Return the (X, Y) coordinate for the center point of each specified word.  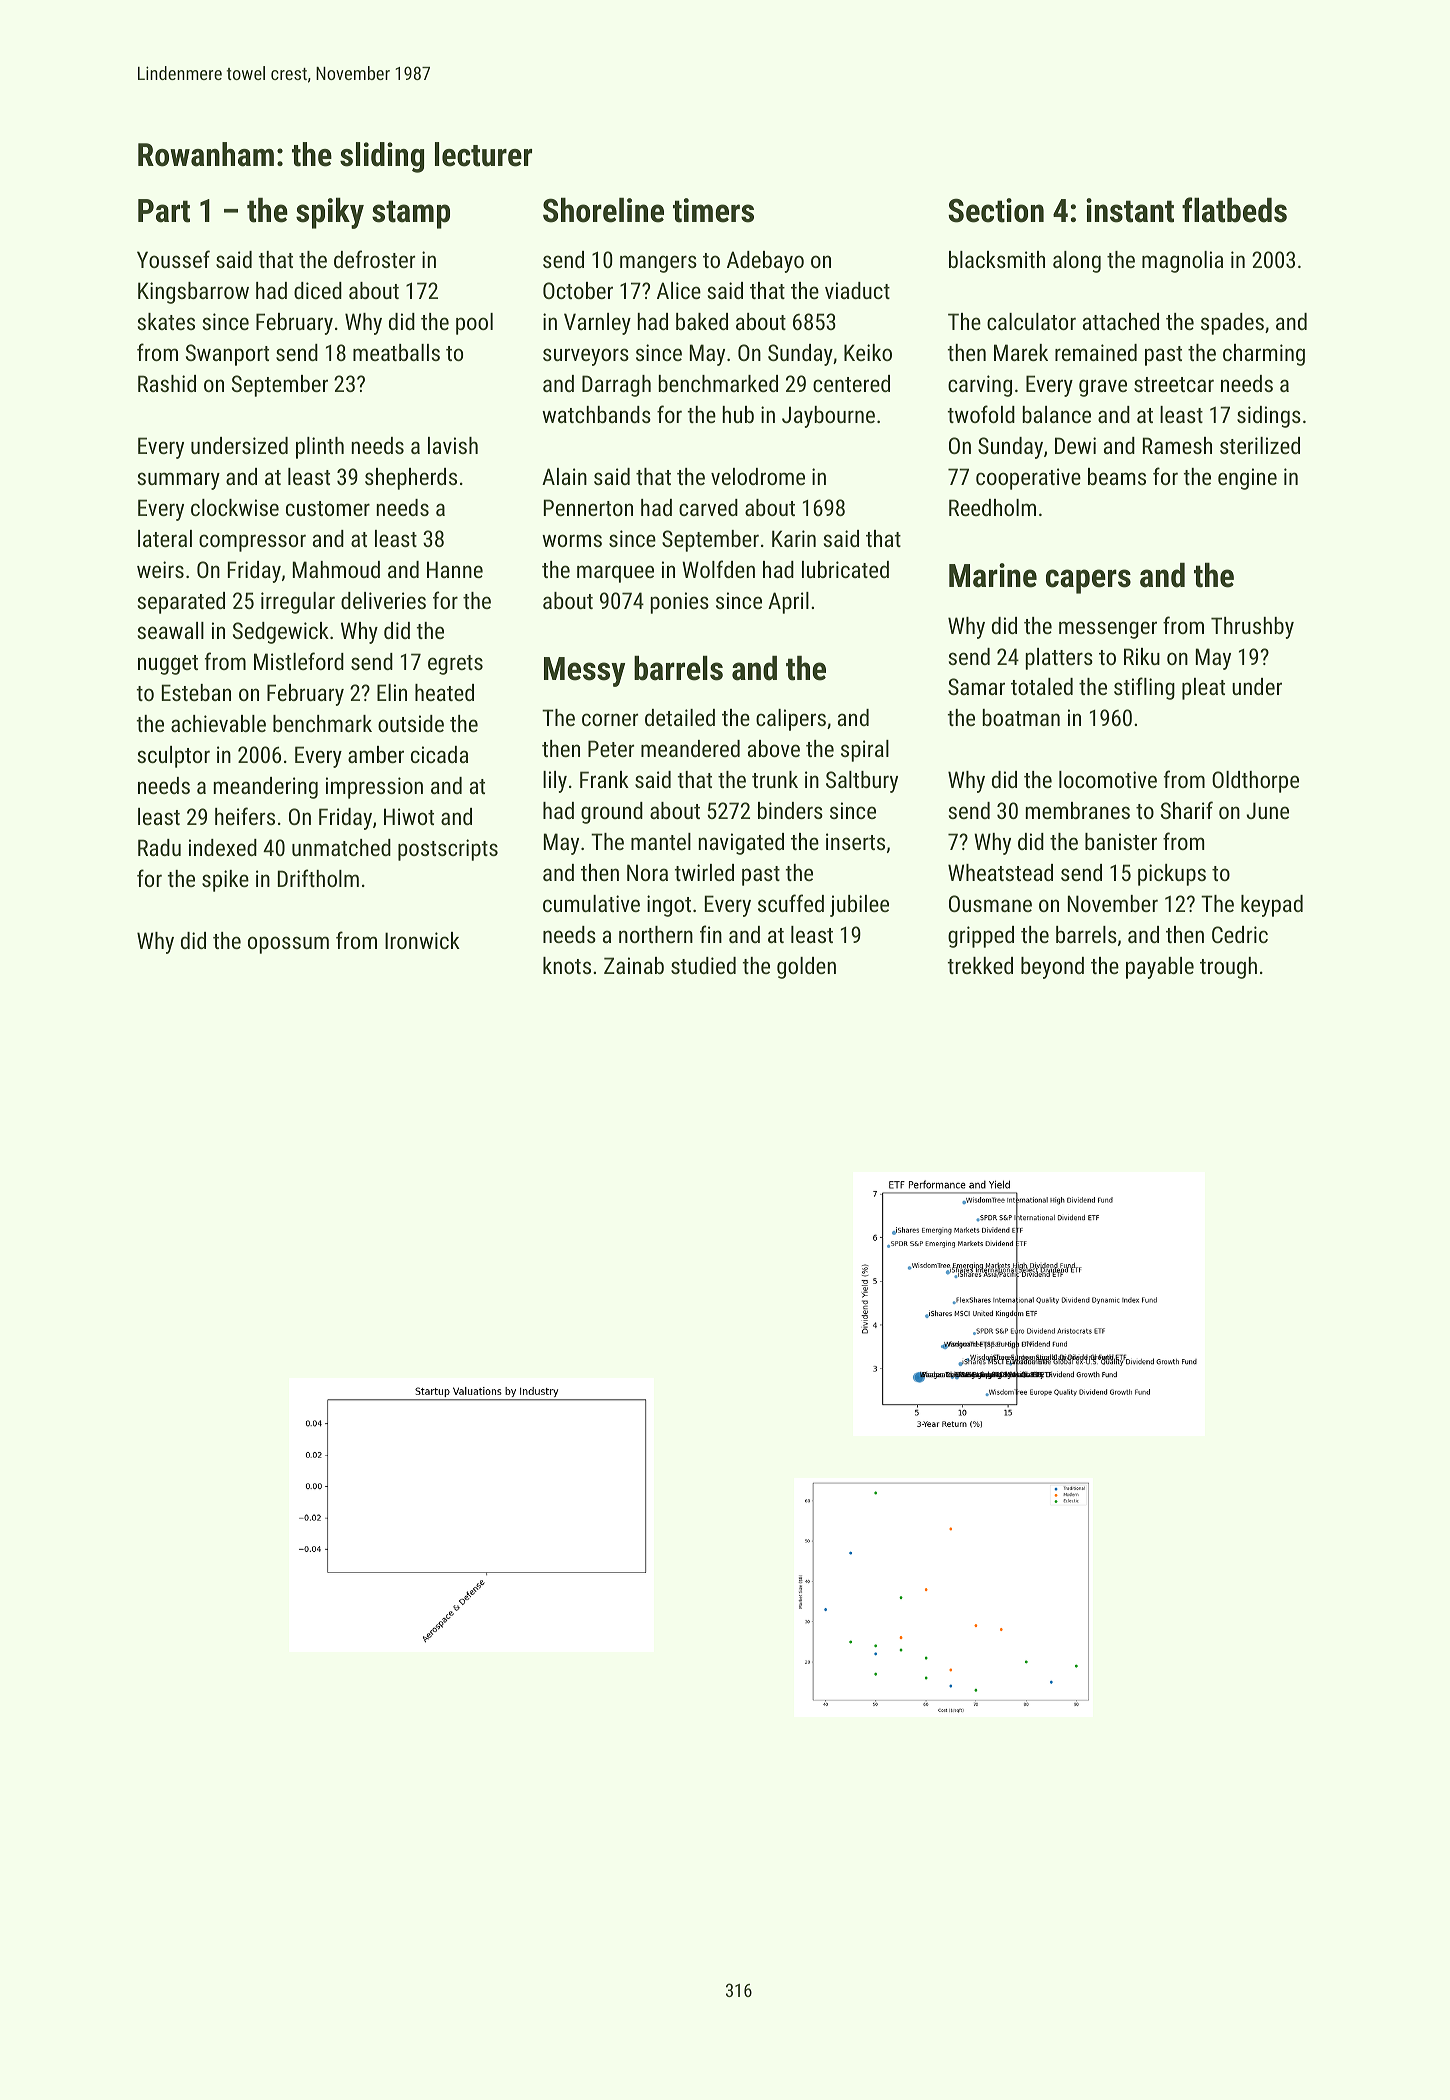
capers (1088, 581)
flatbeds (1234, 210)
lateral (165, 538)
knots (567, 965)
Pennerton (588, 507)
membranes (1077, 810)
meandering (265, 788)
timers (713, 210)
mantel (661, 841)
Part (164, 211)
